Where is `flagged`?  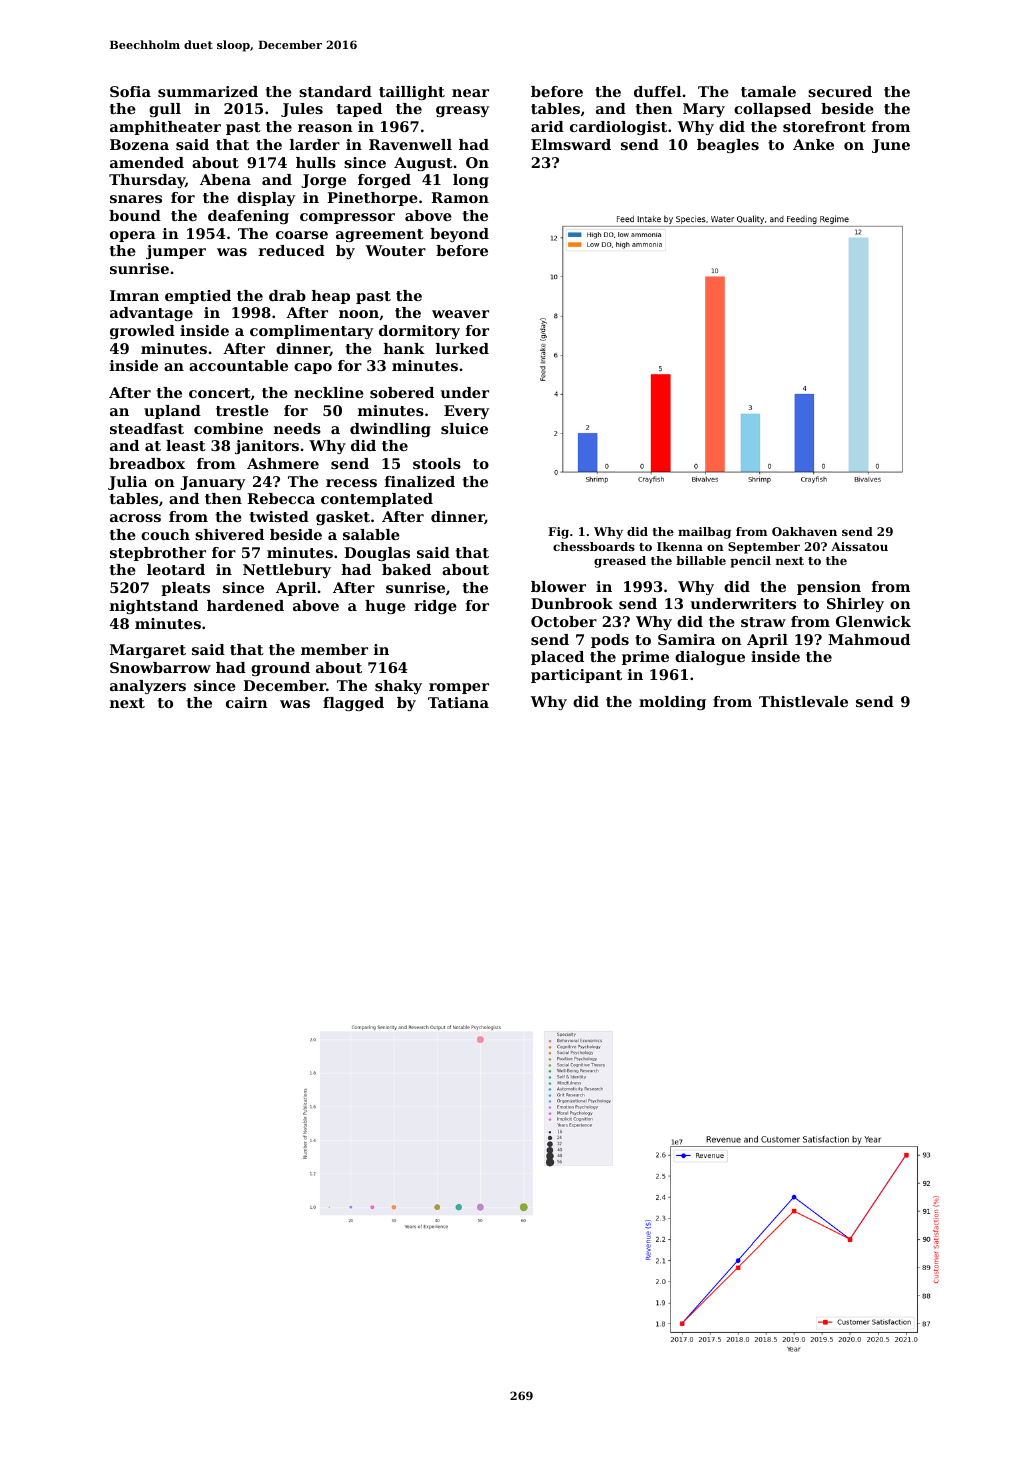
flagged is located at coordinates (353, 704).
